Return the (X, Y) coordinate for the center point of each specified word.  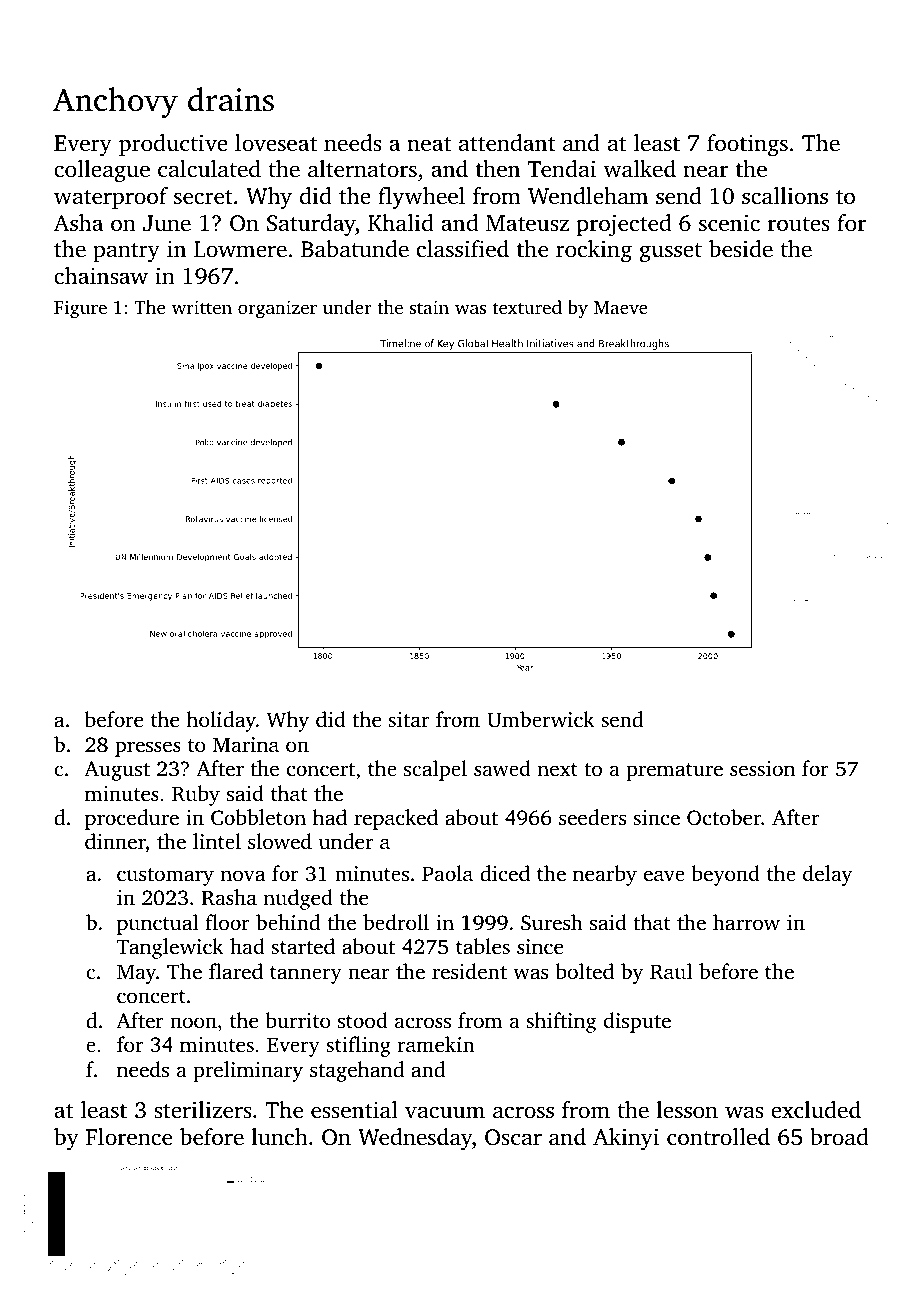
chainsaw (101, 275)
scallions (785, 196)
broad (839, 1136)
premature (674, 772)
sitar (408, 719)
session (762, 768)
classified (463, 249)
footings (747, 145)
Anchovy (115, 103)
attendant (507, 143)
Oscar (513, 1137)
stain (429, 307)
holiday (221, 721)
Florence (129, 1137)
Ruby (196, 795)
